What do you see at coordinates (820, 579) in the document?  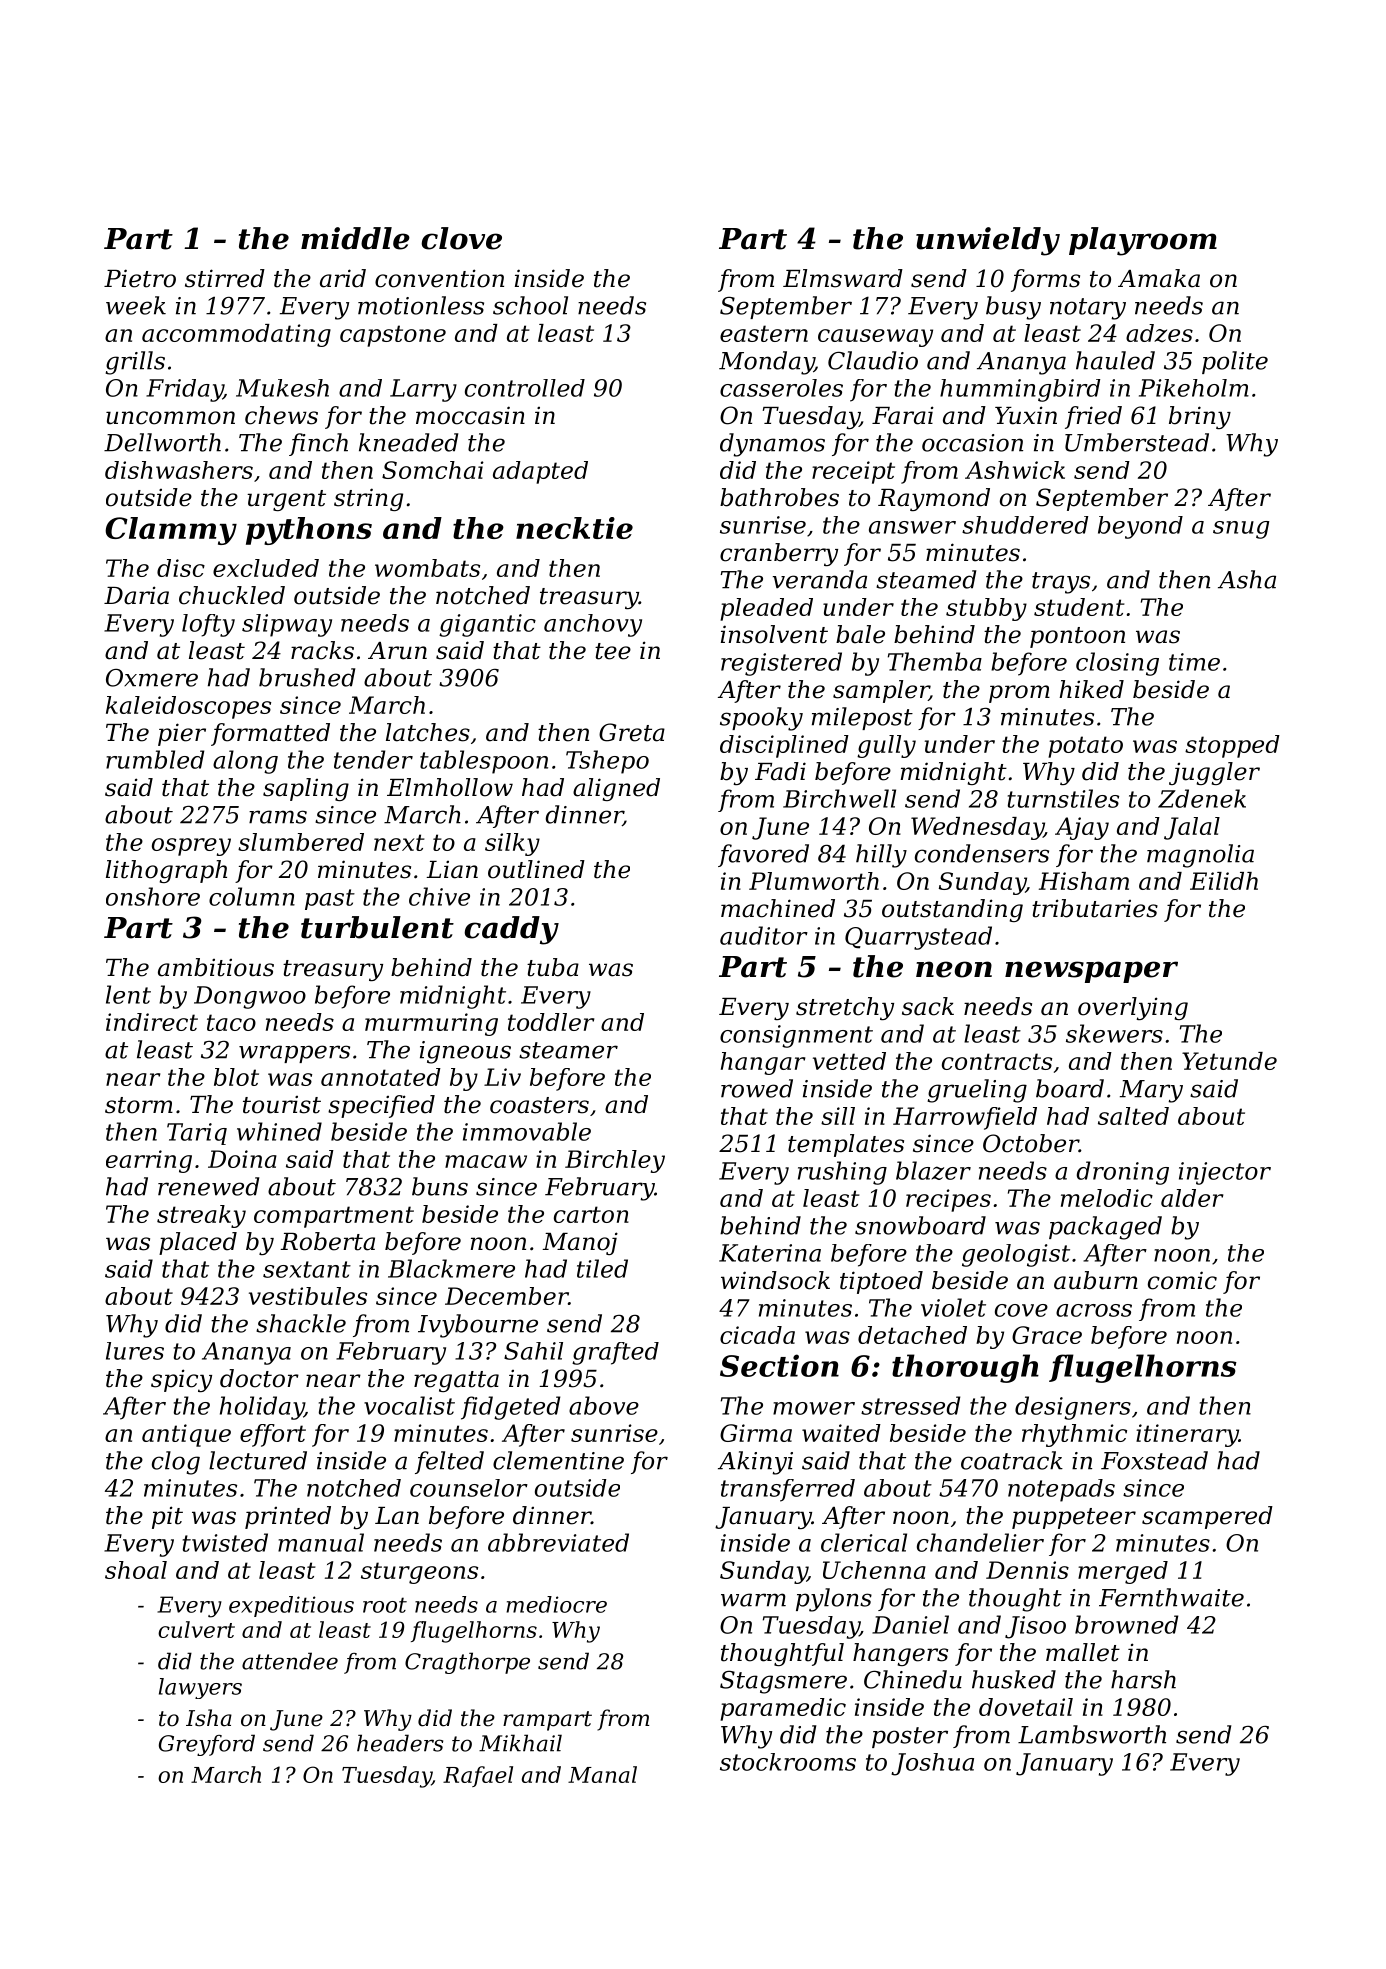 I see `veranda` at bounding box center [820, 579].
